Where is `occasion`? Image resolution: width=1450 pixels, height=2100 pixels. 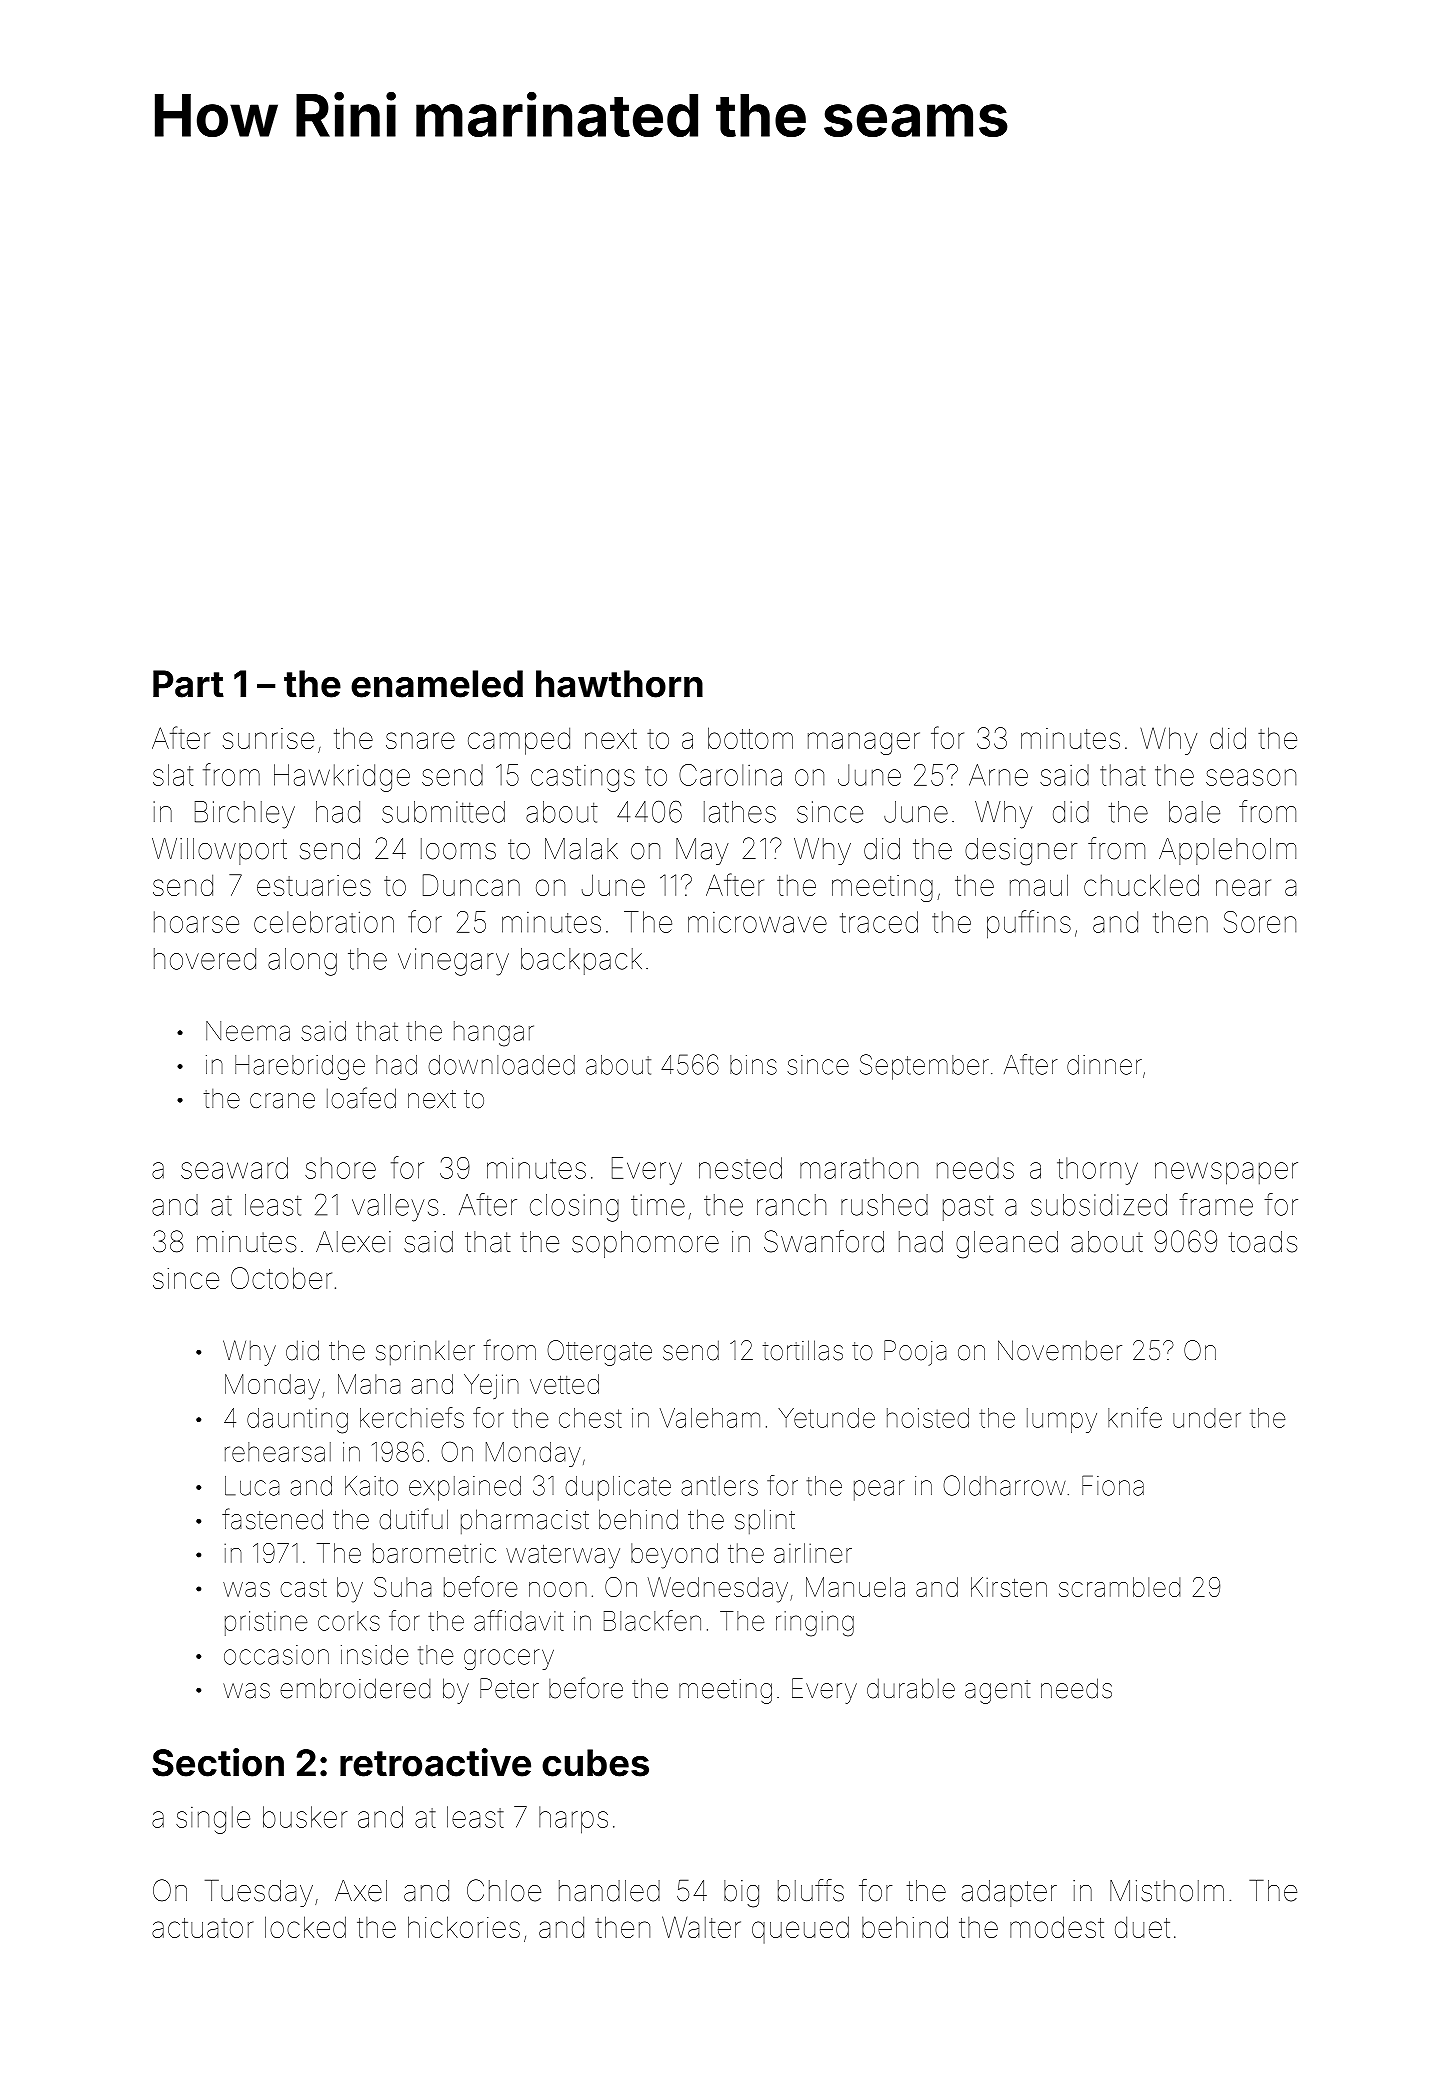 occasion is located at coordinates (276, 1655).
